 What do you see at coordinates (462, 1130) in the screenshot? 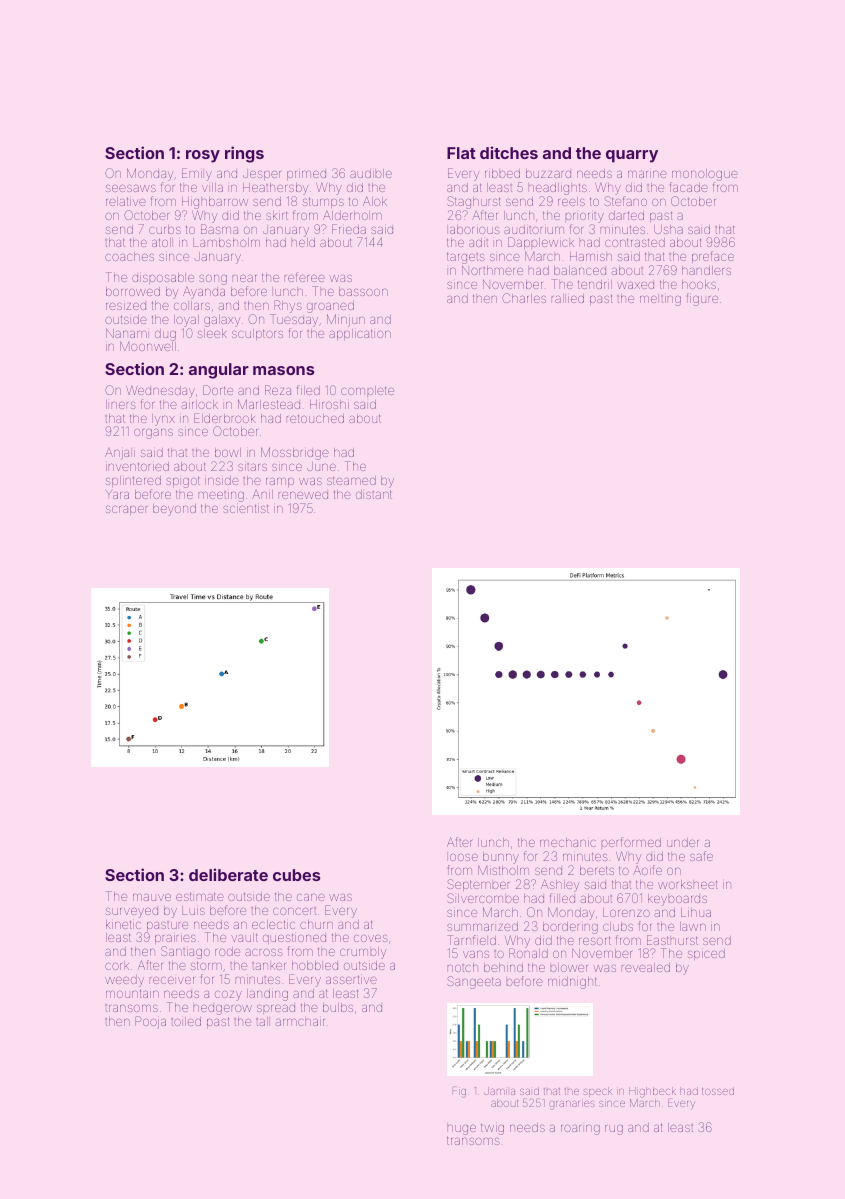
I see `huge` at bounding box center [462, 1130].
